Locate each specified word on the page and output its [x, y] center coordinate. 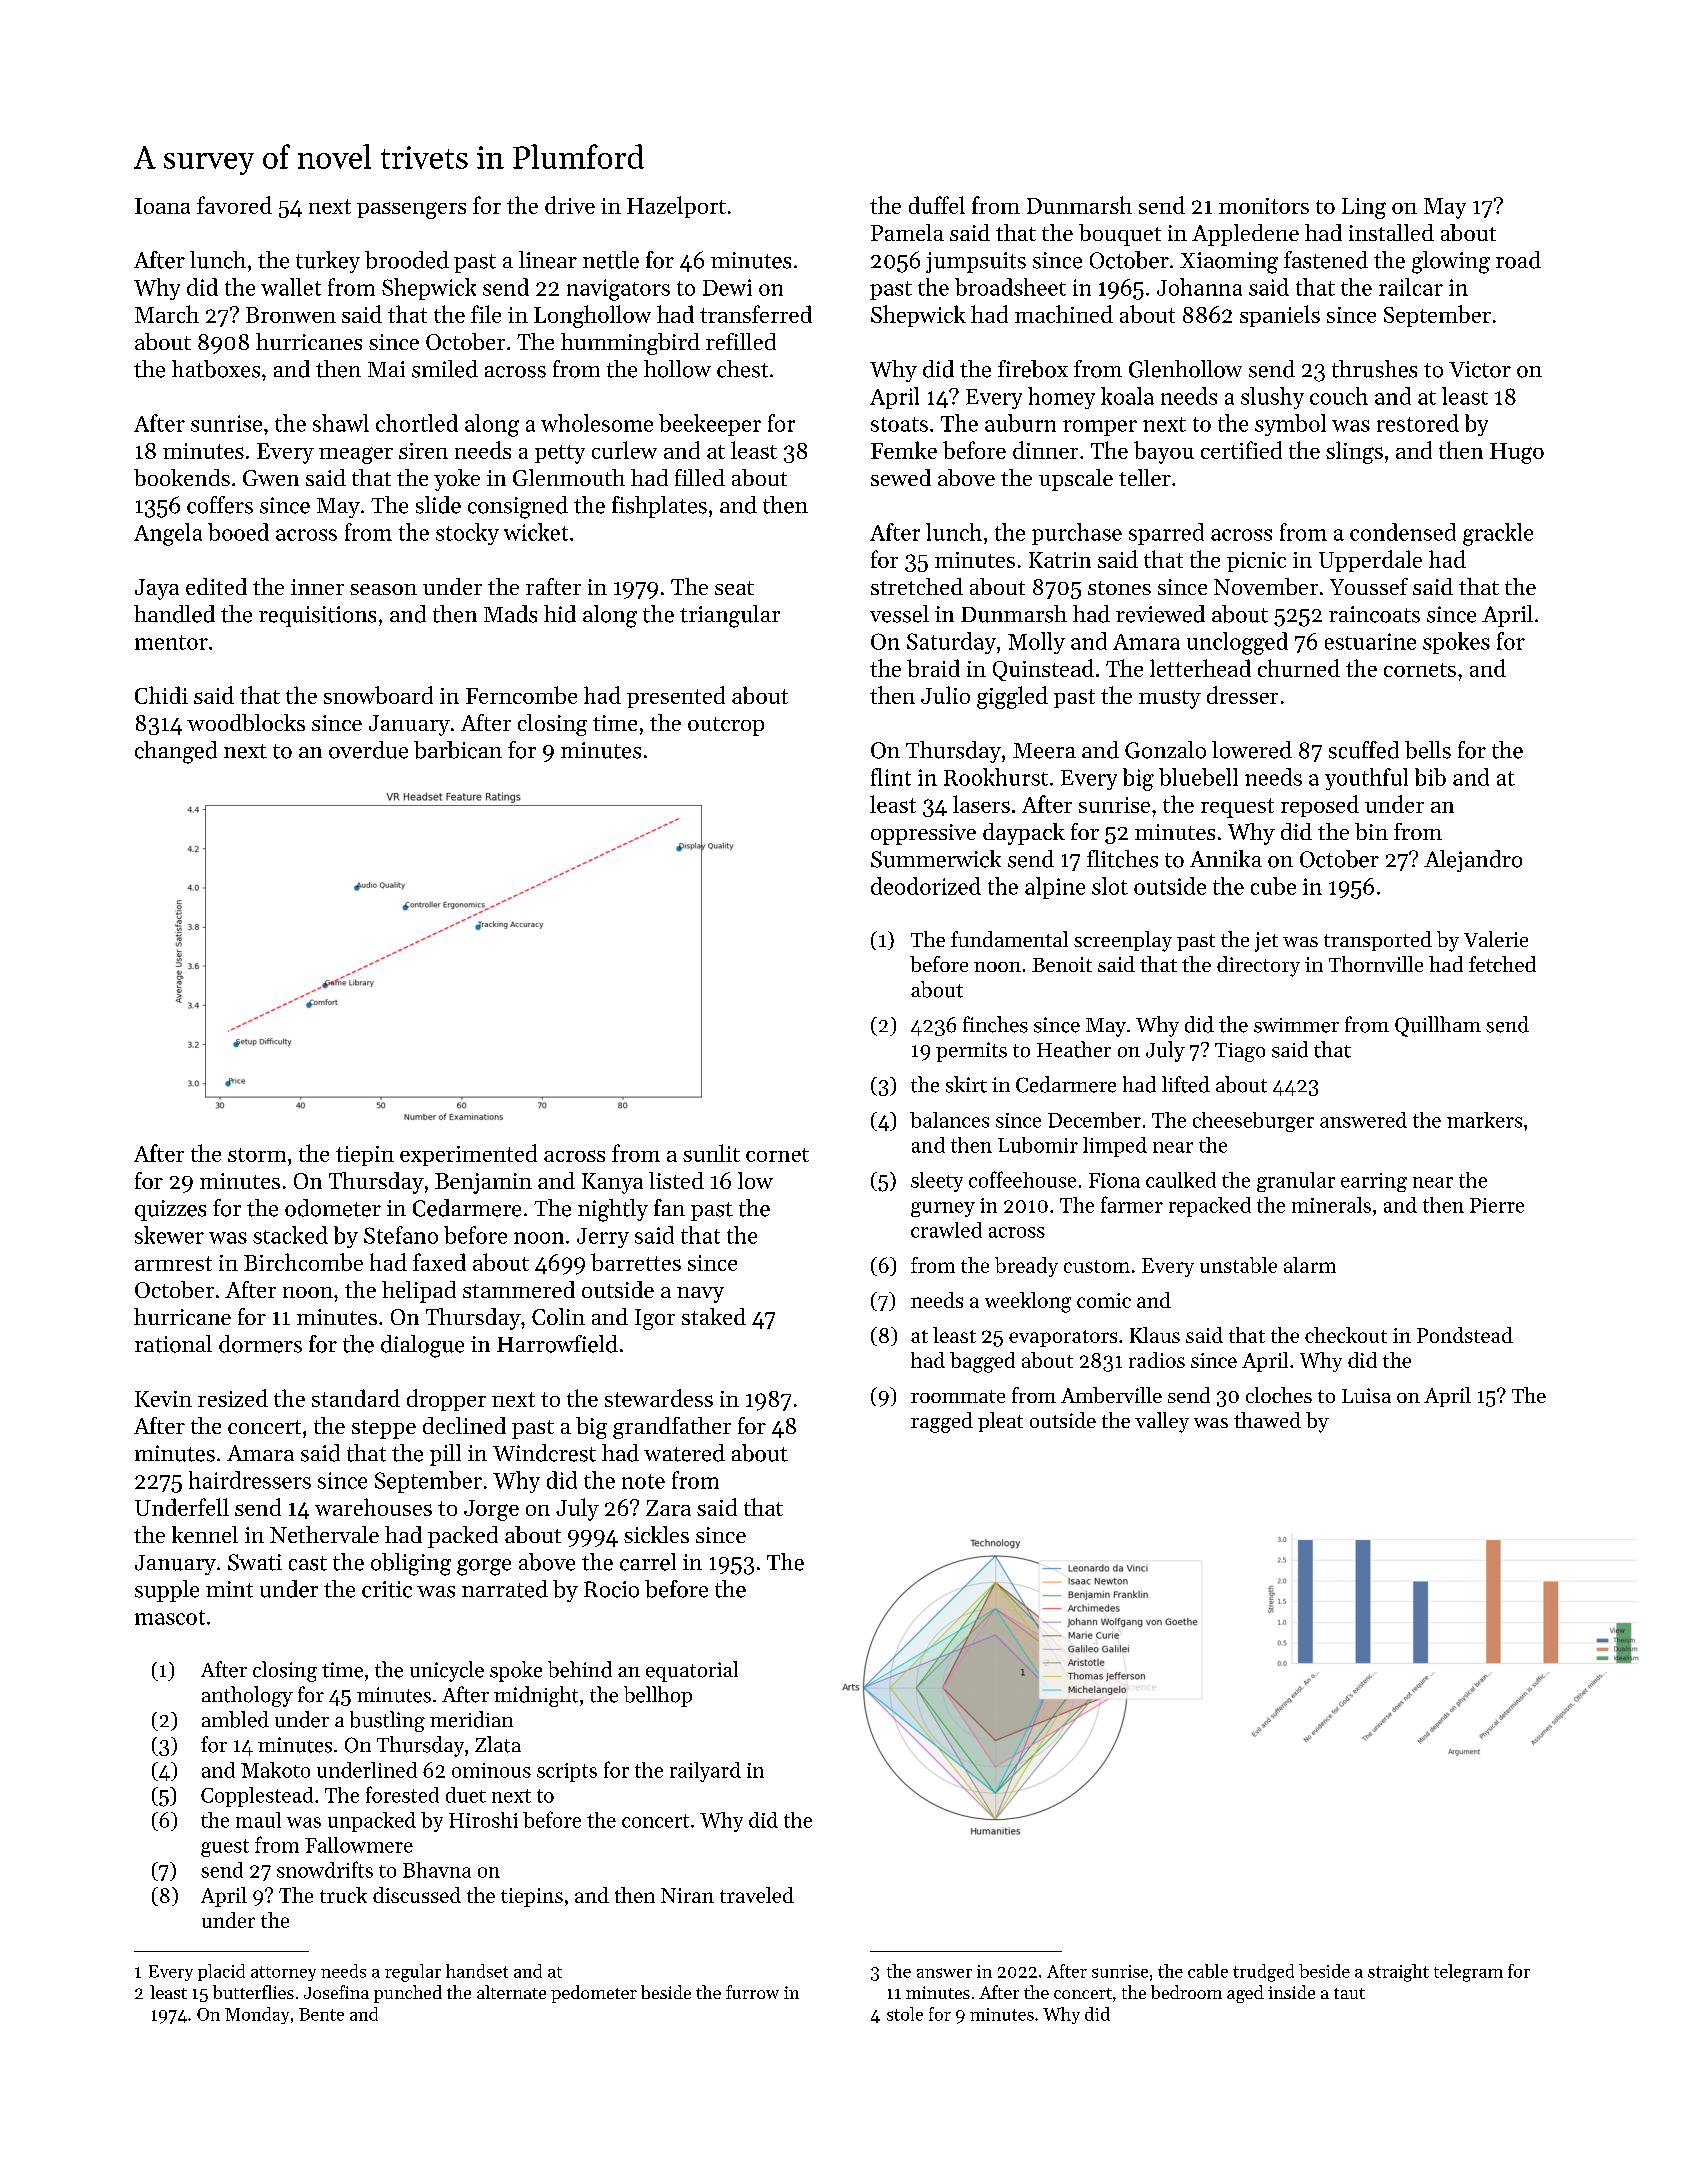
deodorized [926, 886]
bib [1430, 777]
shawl [341, 423]
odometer [333, 1208]
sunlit [711, 1153]
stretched [917, 586]
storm [257, 1155]
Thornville [1376, 964]
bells [1428, 750]
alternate [511, 1992]
